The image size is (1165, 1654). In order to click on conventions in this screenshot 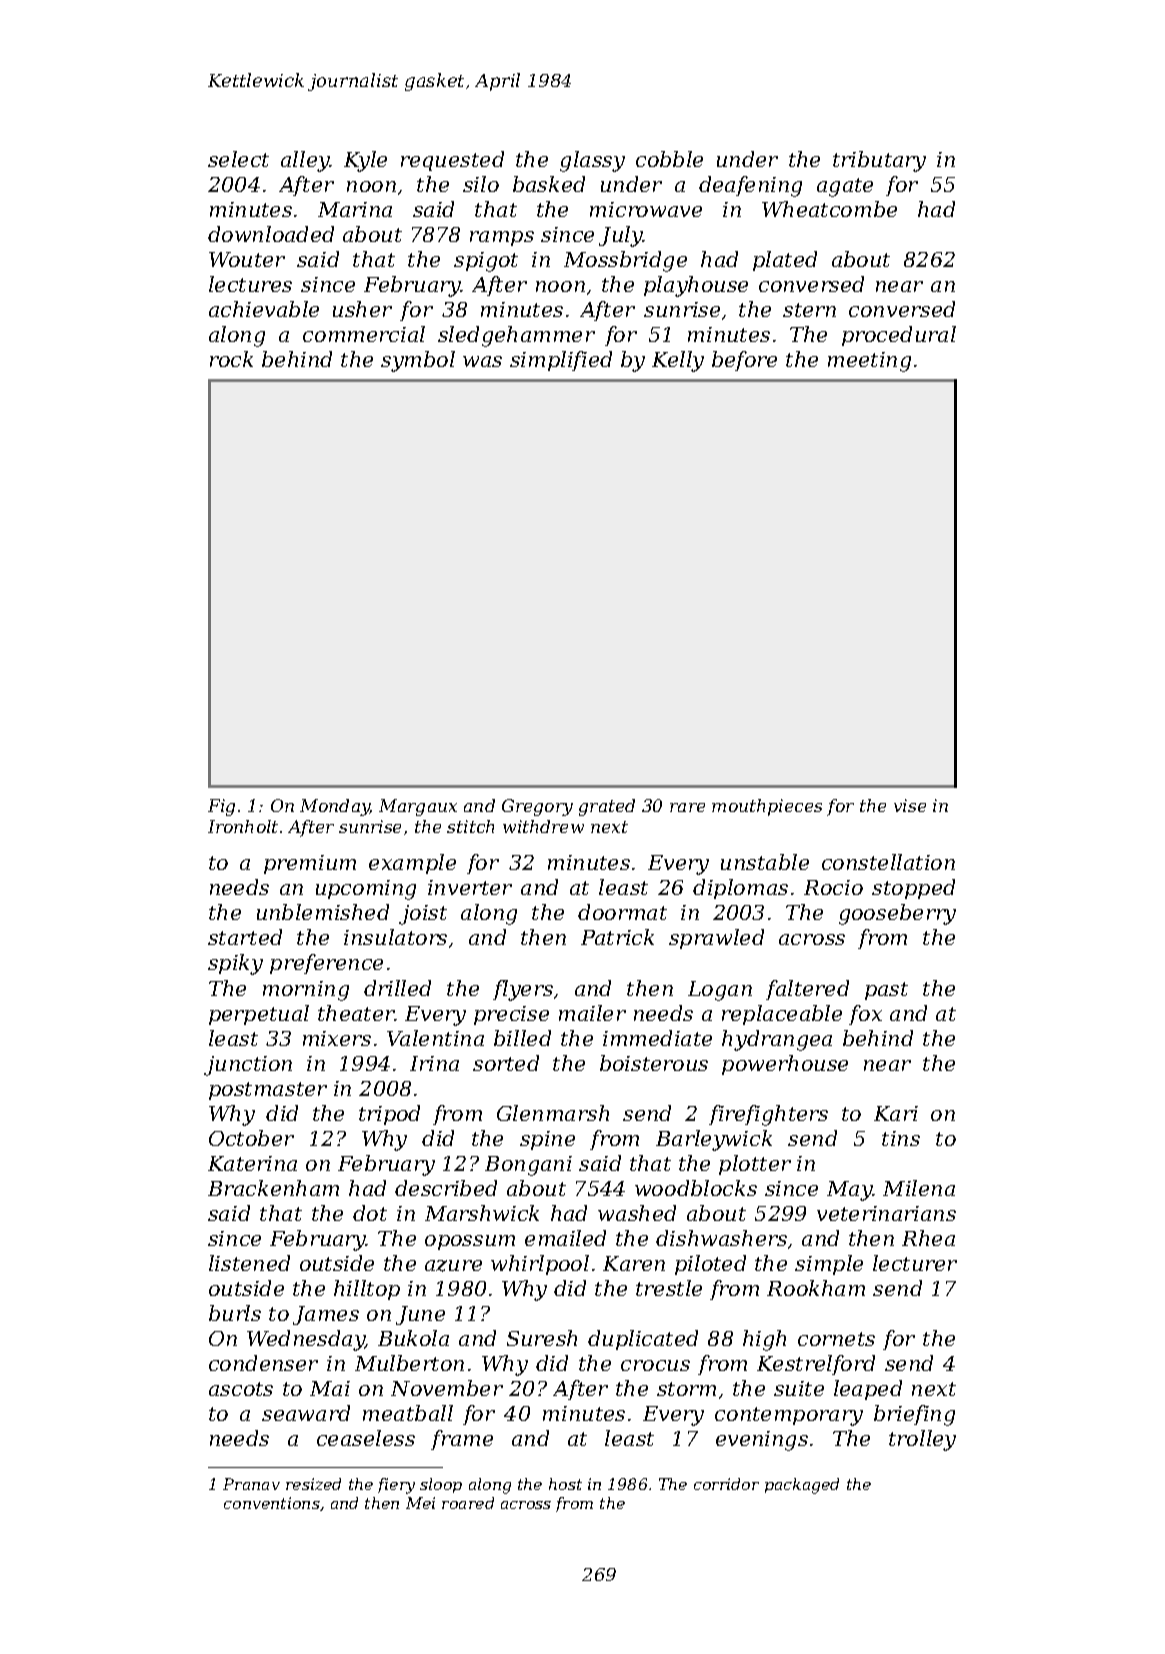, I will do `click(272, 1503)`.
